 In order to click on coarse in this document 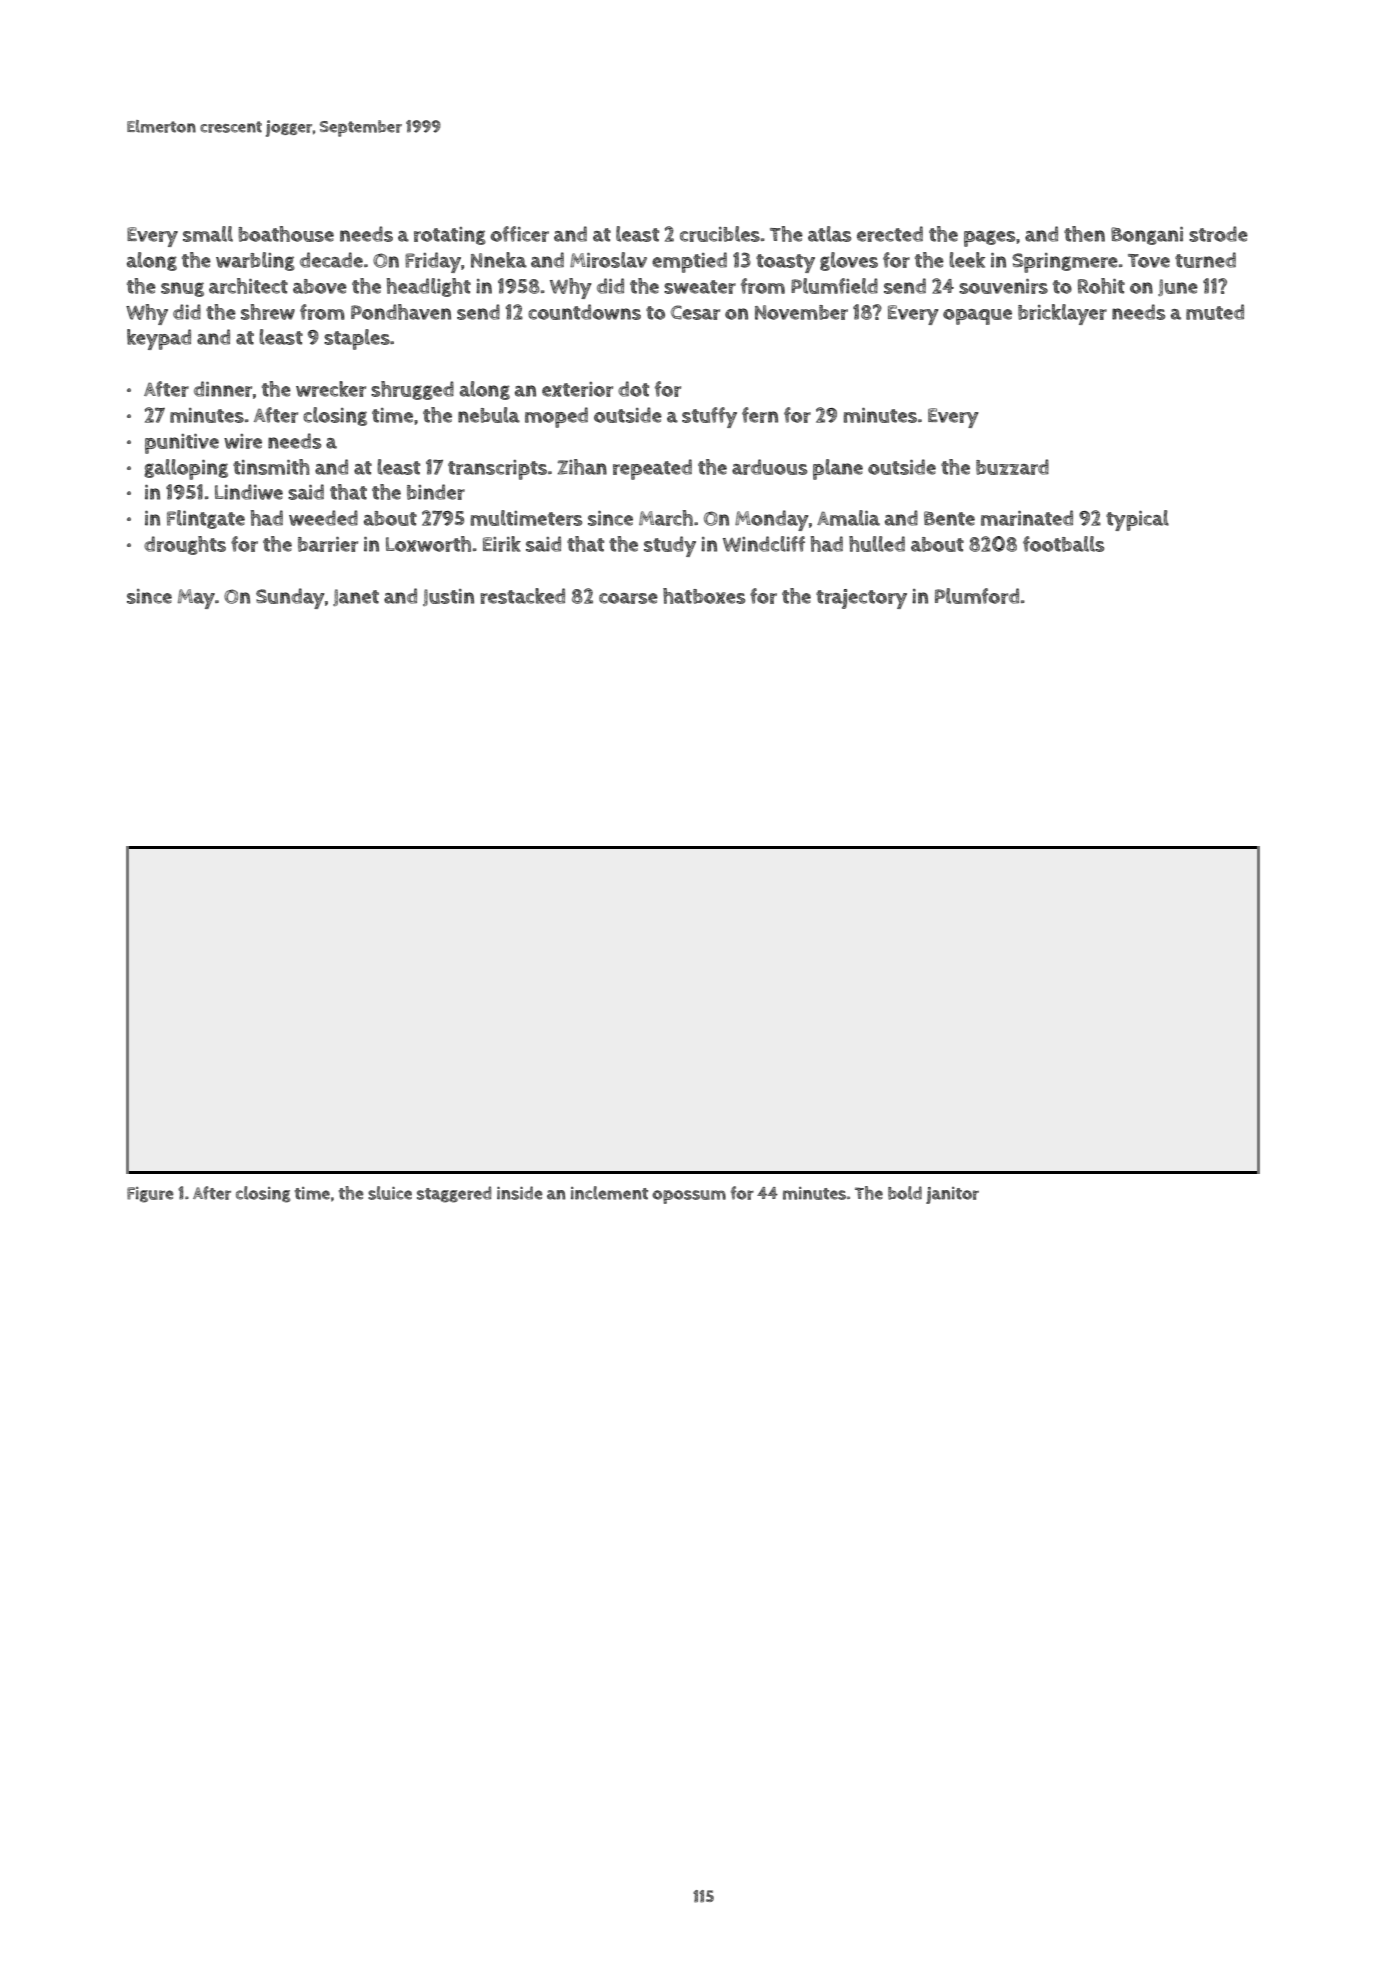, I will do `click(628, 598)`.
